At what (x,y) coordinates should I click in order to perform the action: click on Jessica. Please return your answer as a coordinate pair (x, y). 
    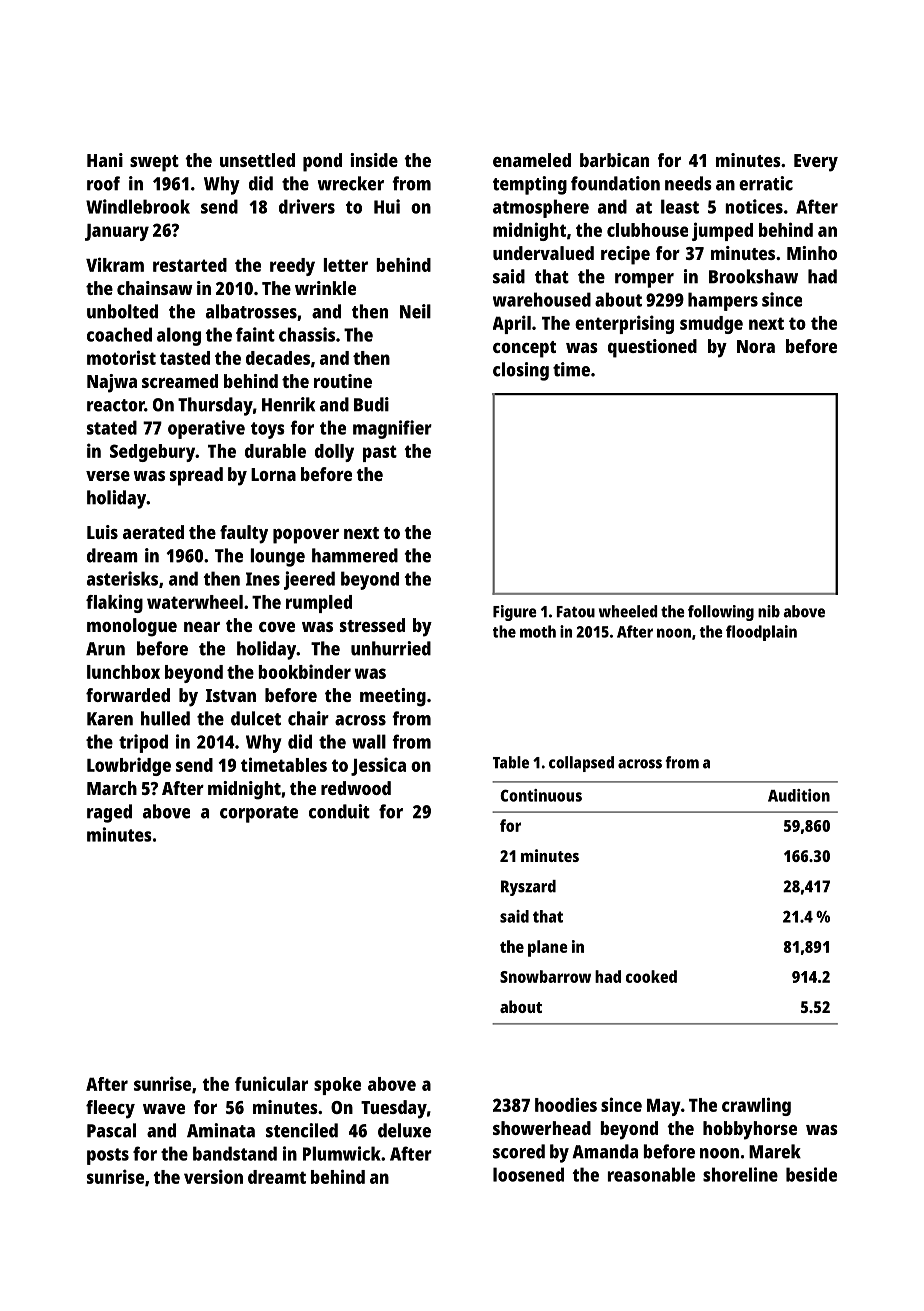
    Looking at the image, I should click on (378, 766).
